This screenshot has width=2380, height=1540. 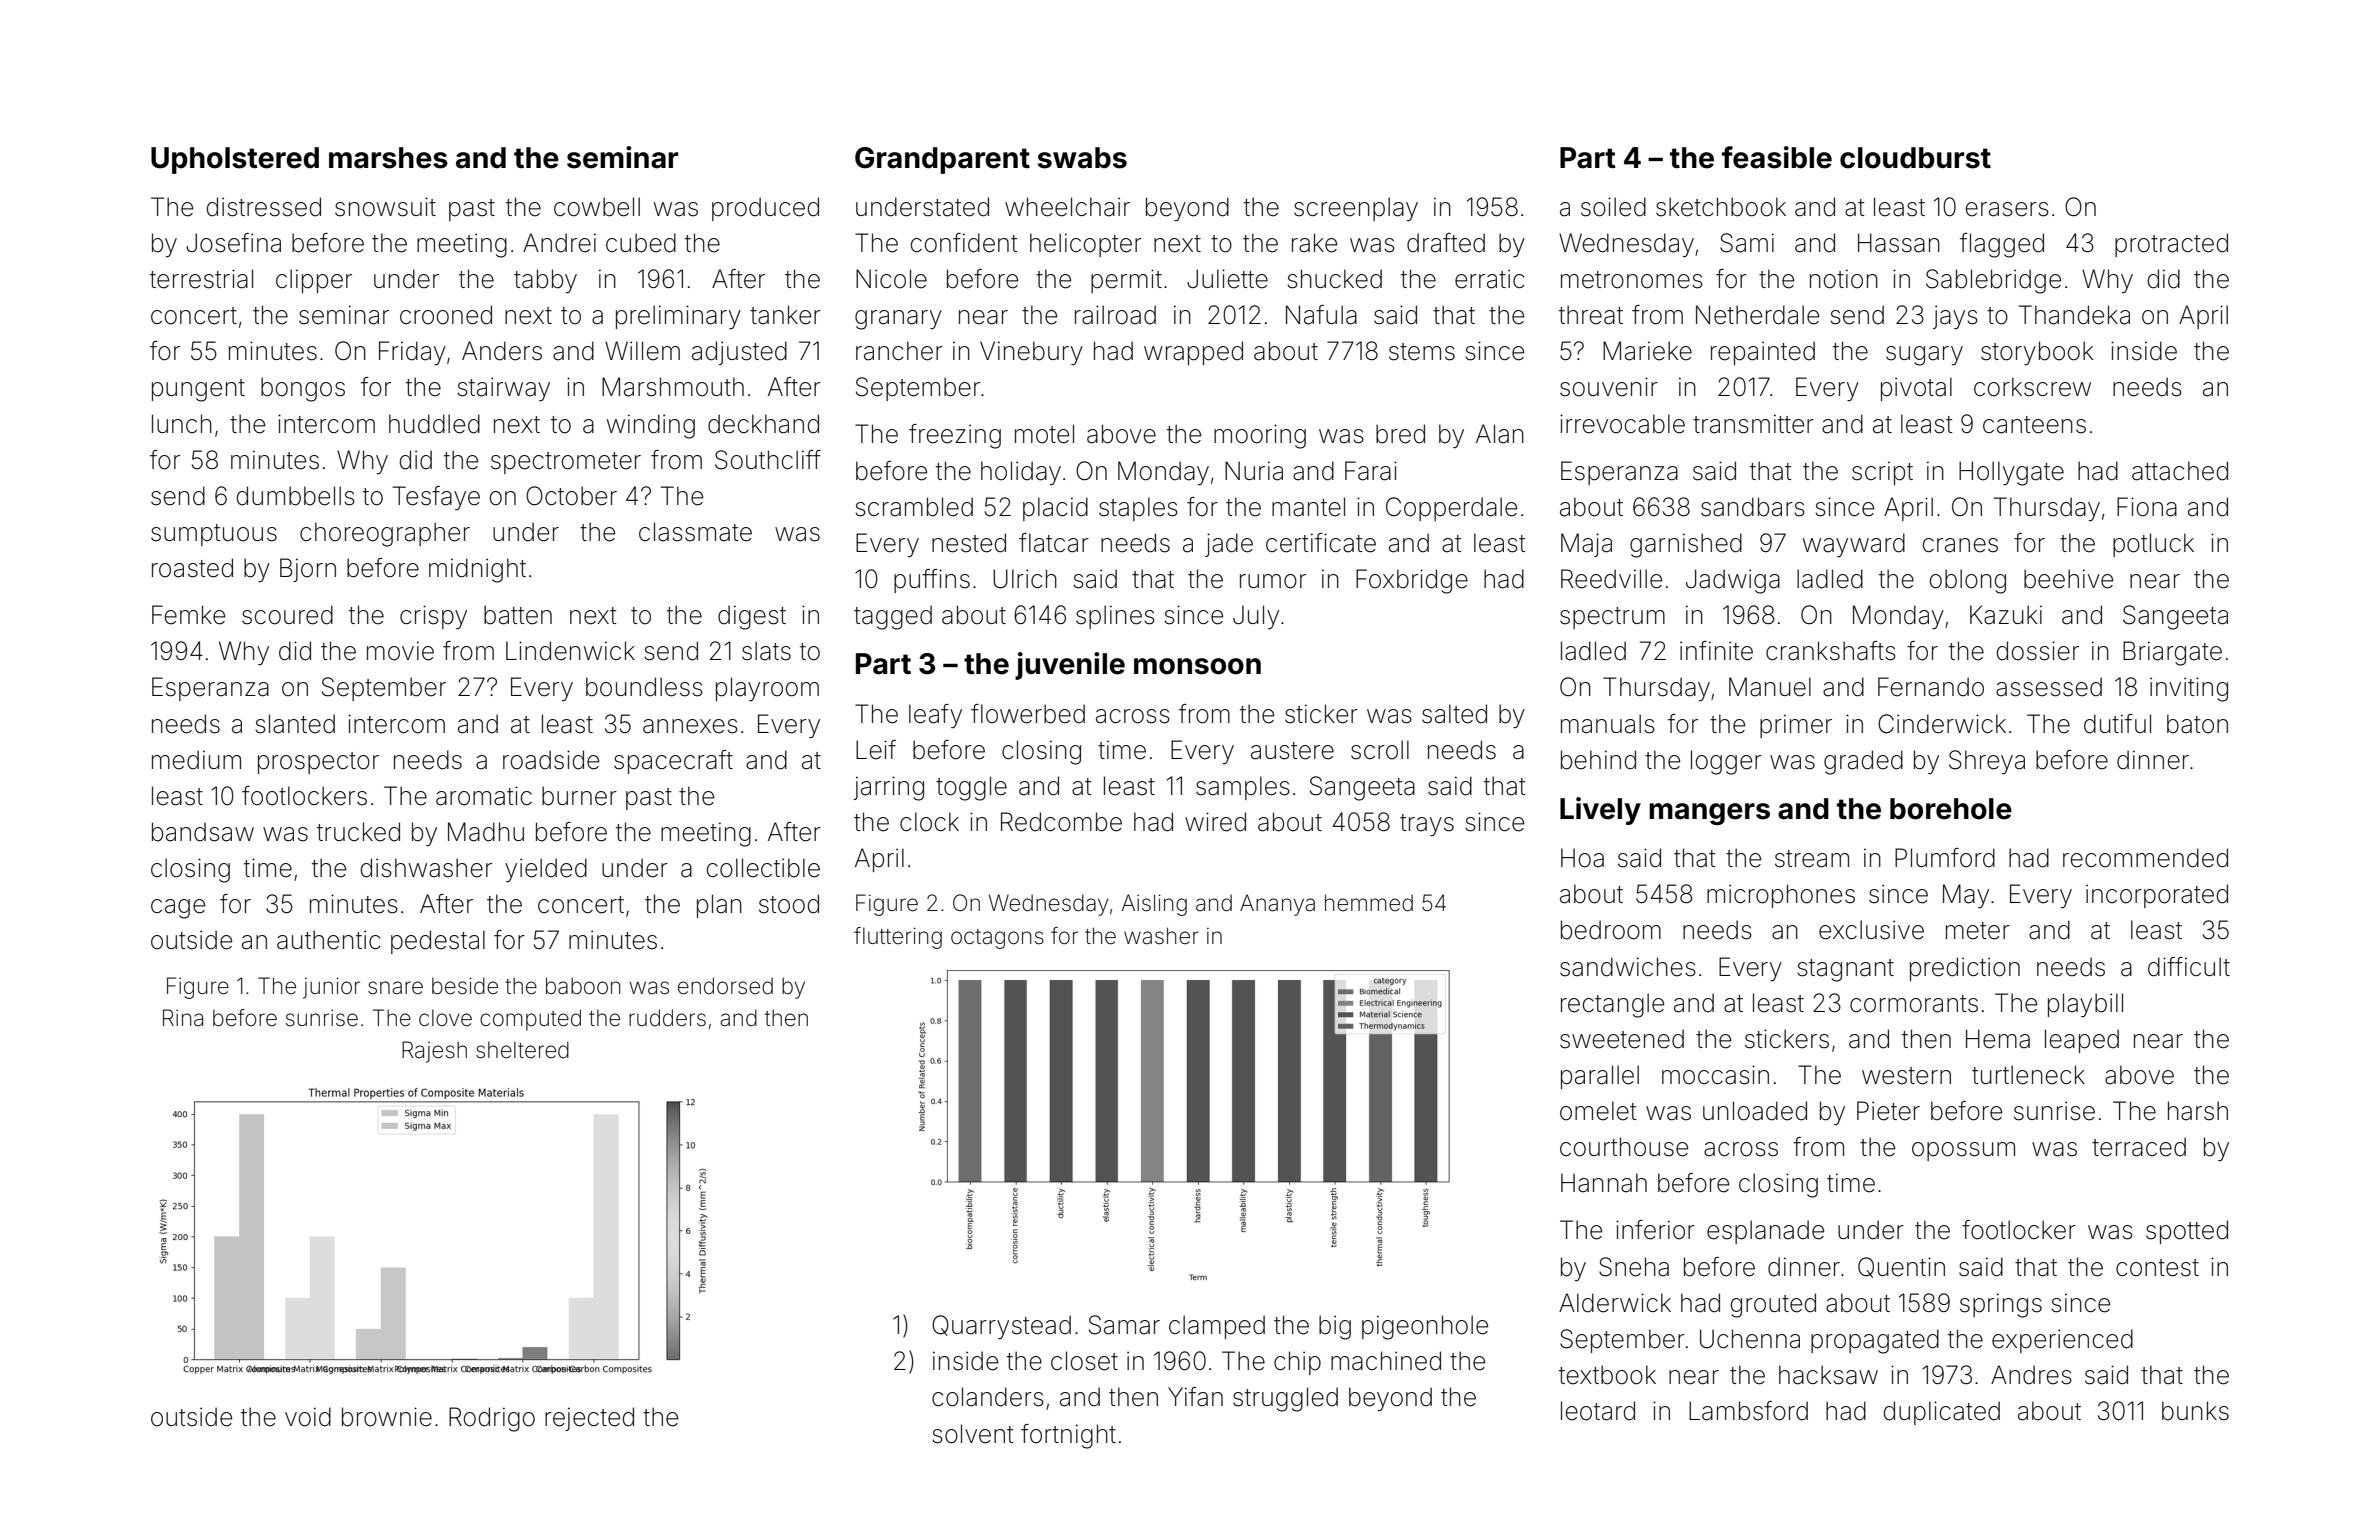 What do you see at coordinates (1454, 714) in the screenshot?
I see `salted` at bounding box center [1454, 714].
